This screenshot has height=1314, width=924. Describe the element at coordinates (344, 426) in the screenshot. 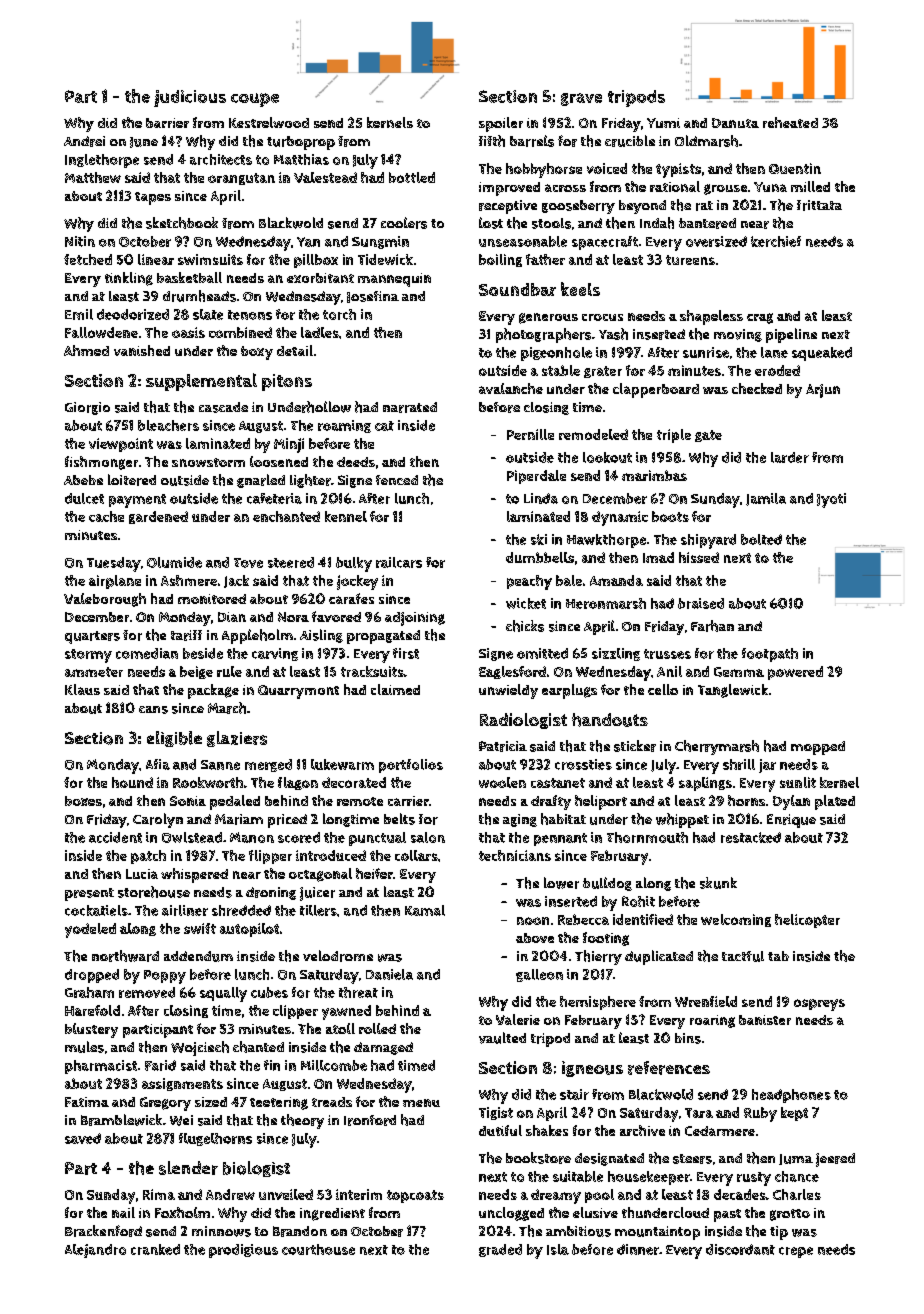

I see `roaming` at that location.
